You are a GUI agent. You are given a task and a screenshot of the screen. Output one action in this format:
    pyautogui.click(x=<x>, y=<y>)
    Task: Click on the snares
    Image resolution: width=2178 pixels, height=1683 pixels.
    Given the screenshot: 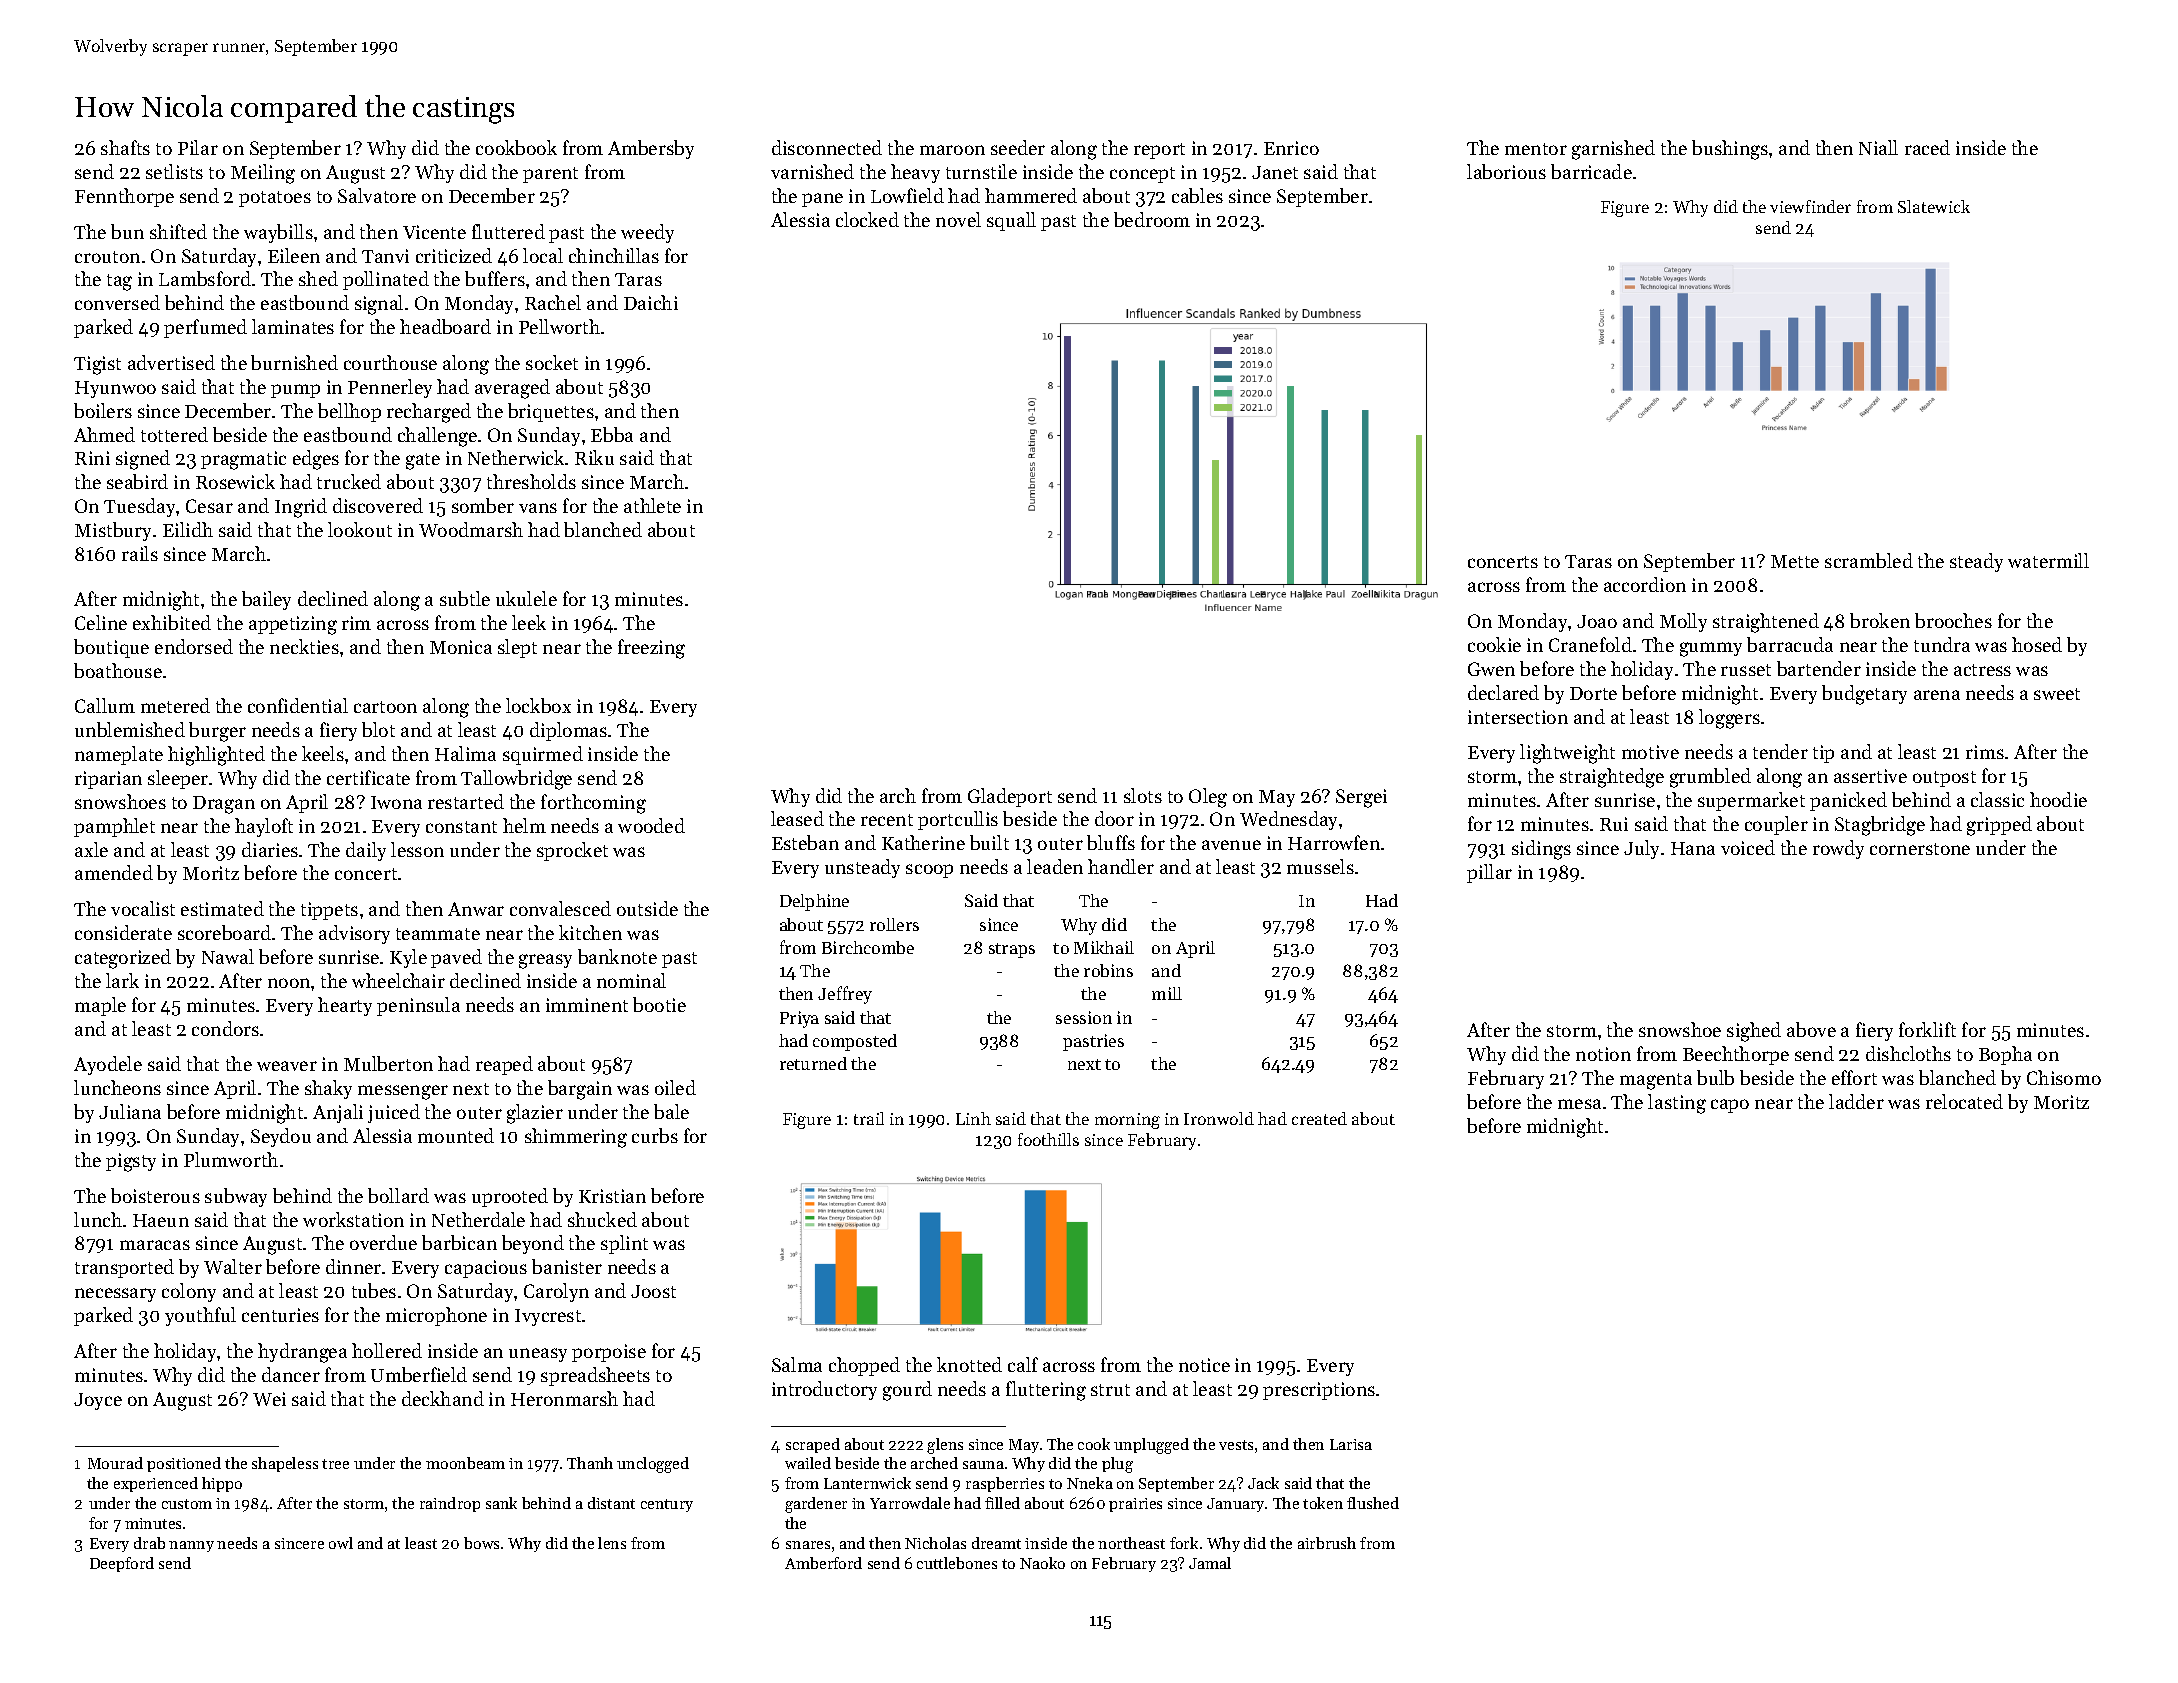 What is the action you would take?
    pyautogui.click(x=808, y=1545)
